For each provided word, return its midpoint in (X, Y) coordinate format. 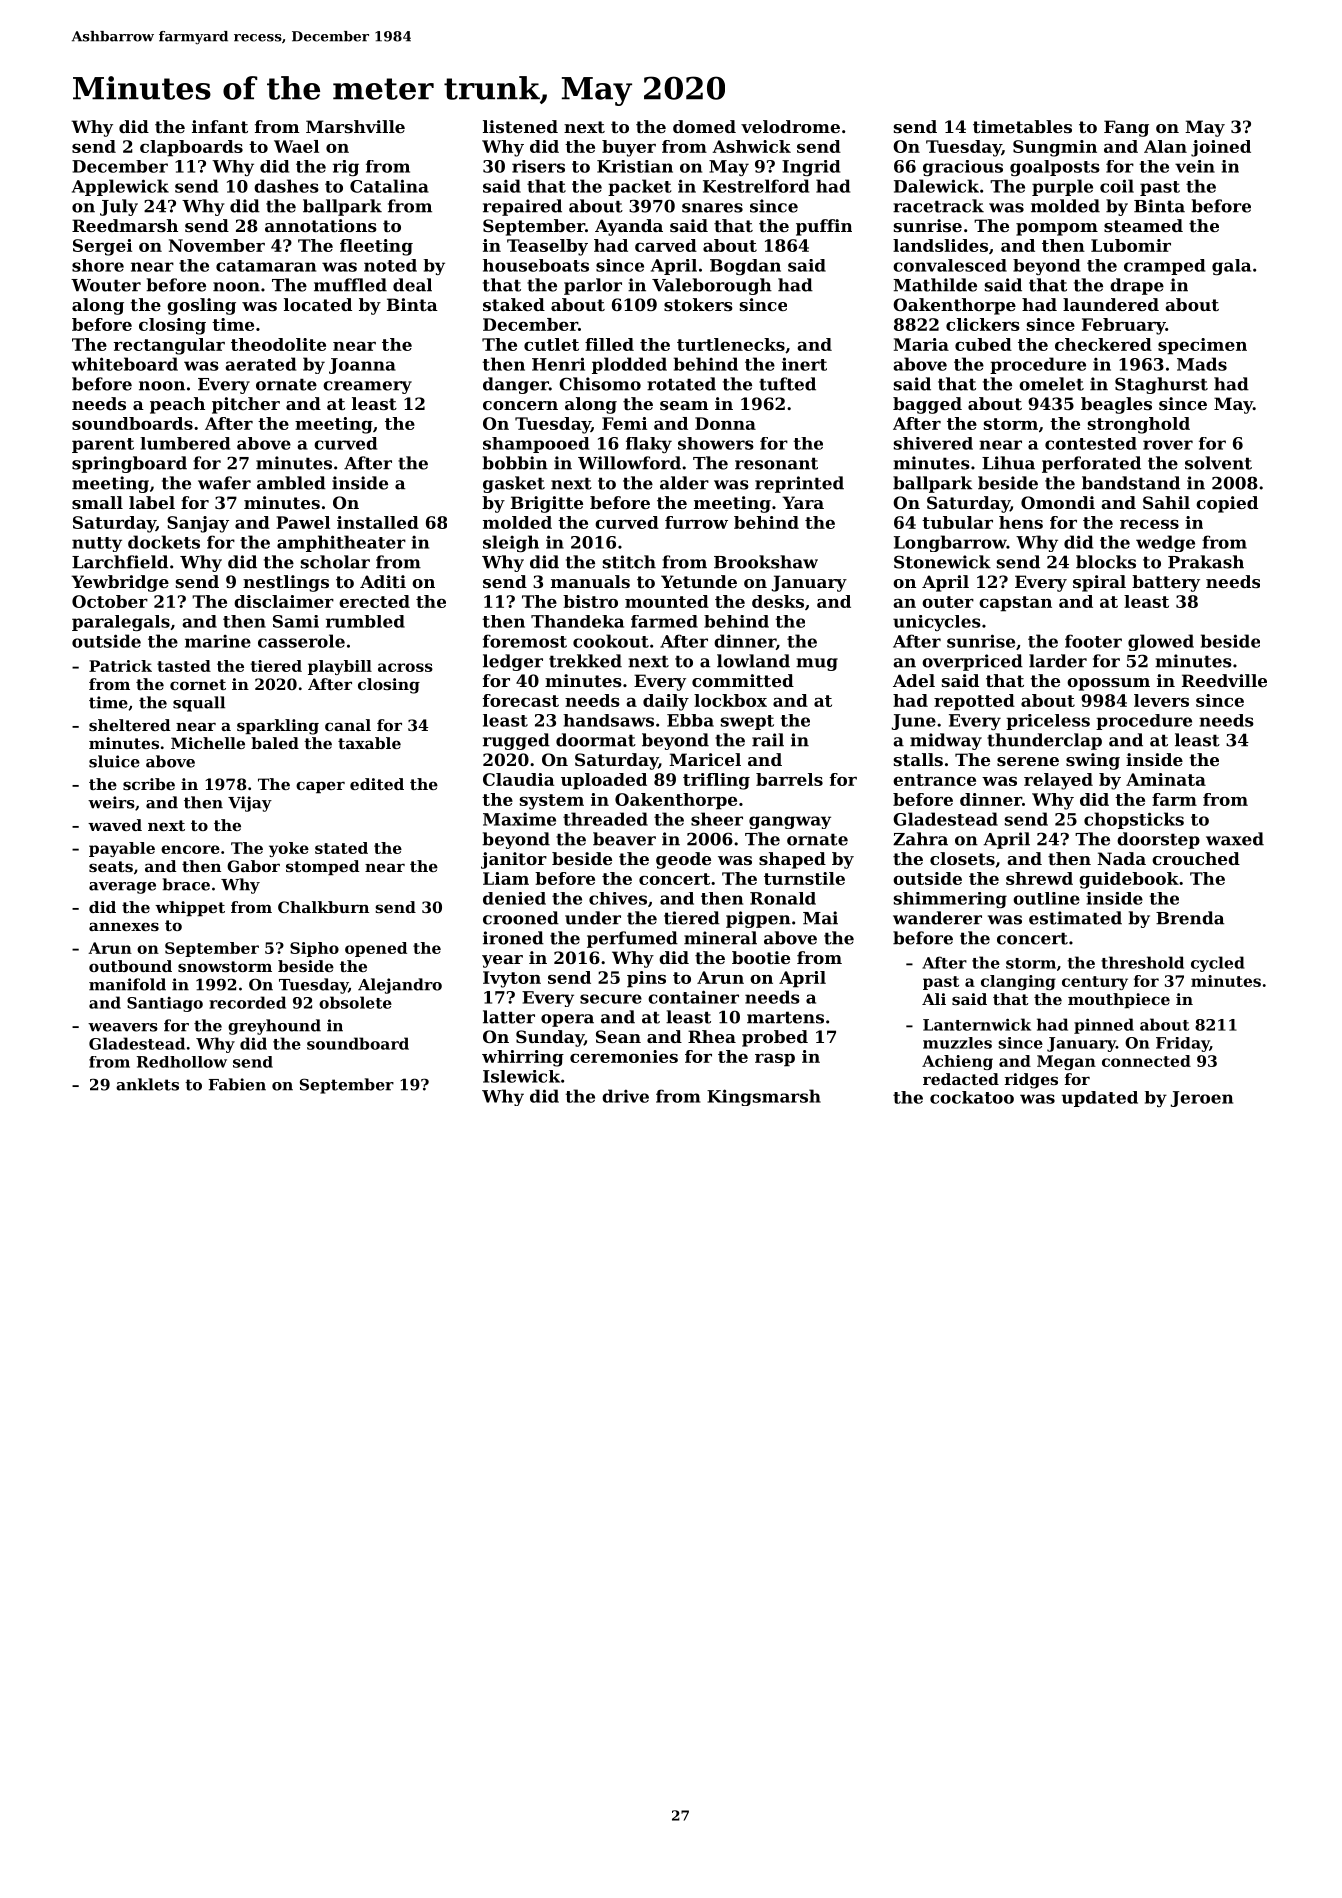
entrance (934, 780)
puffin (824, 227)
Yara (803, 502)
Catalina (389, 186)
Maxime (519, 819)
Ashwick (751, 146)
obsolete (355, 1002)
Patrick (120, 666)
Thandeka (577, 621)
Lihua (1008, 463)
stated (341, 848)
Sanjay (198, 524)
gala (1231, 267)
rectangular (169, 346)
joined (1221, 148)
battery (1166, 583)
